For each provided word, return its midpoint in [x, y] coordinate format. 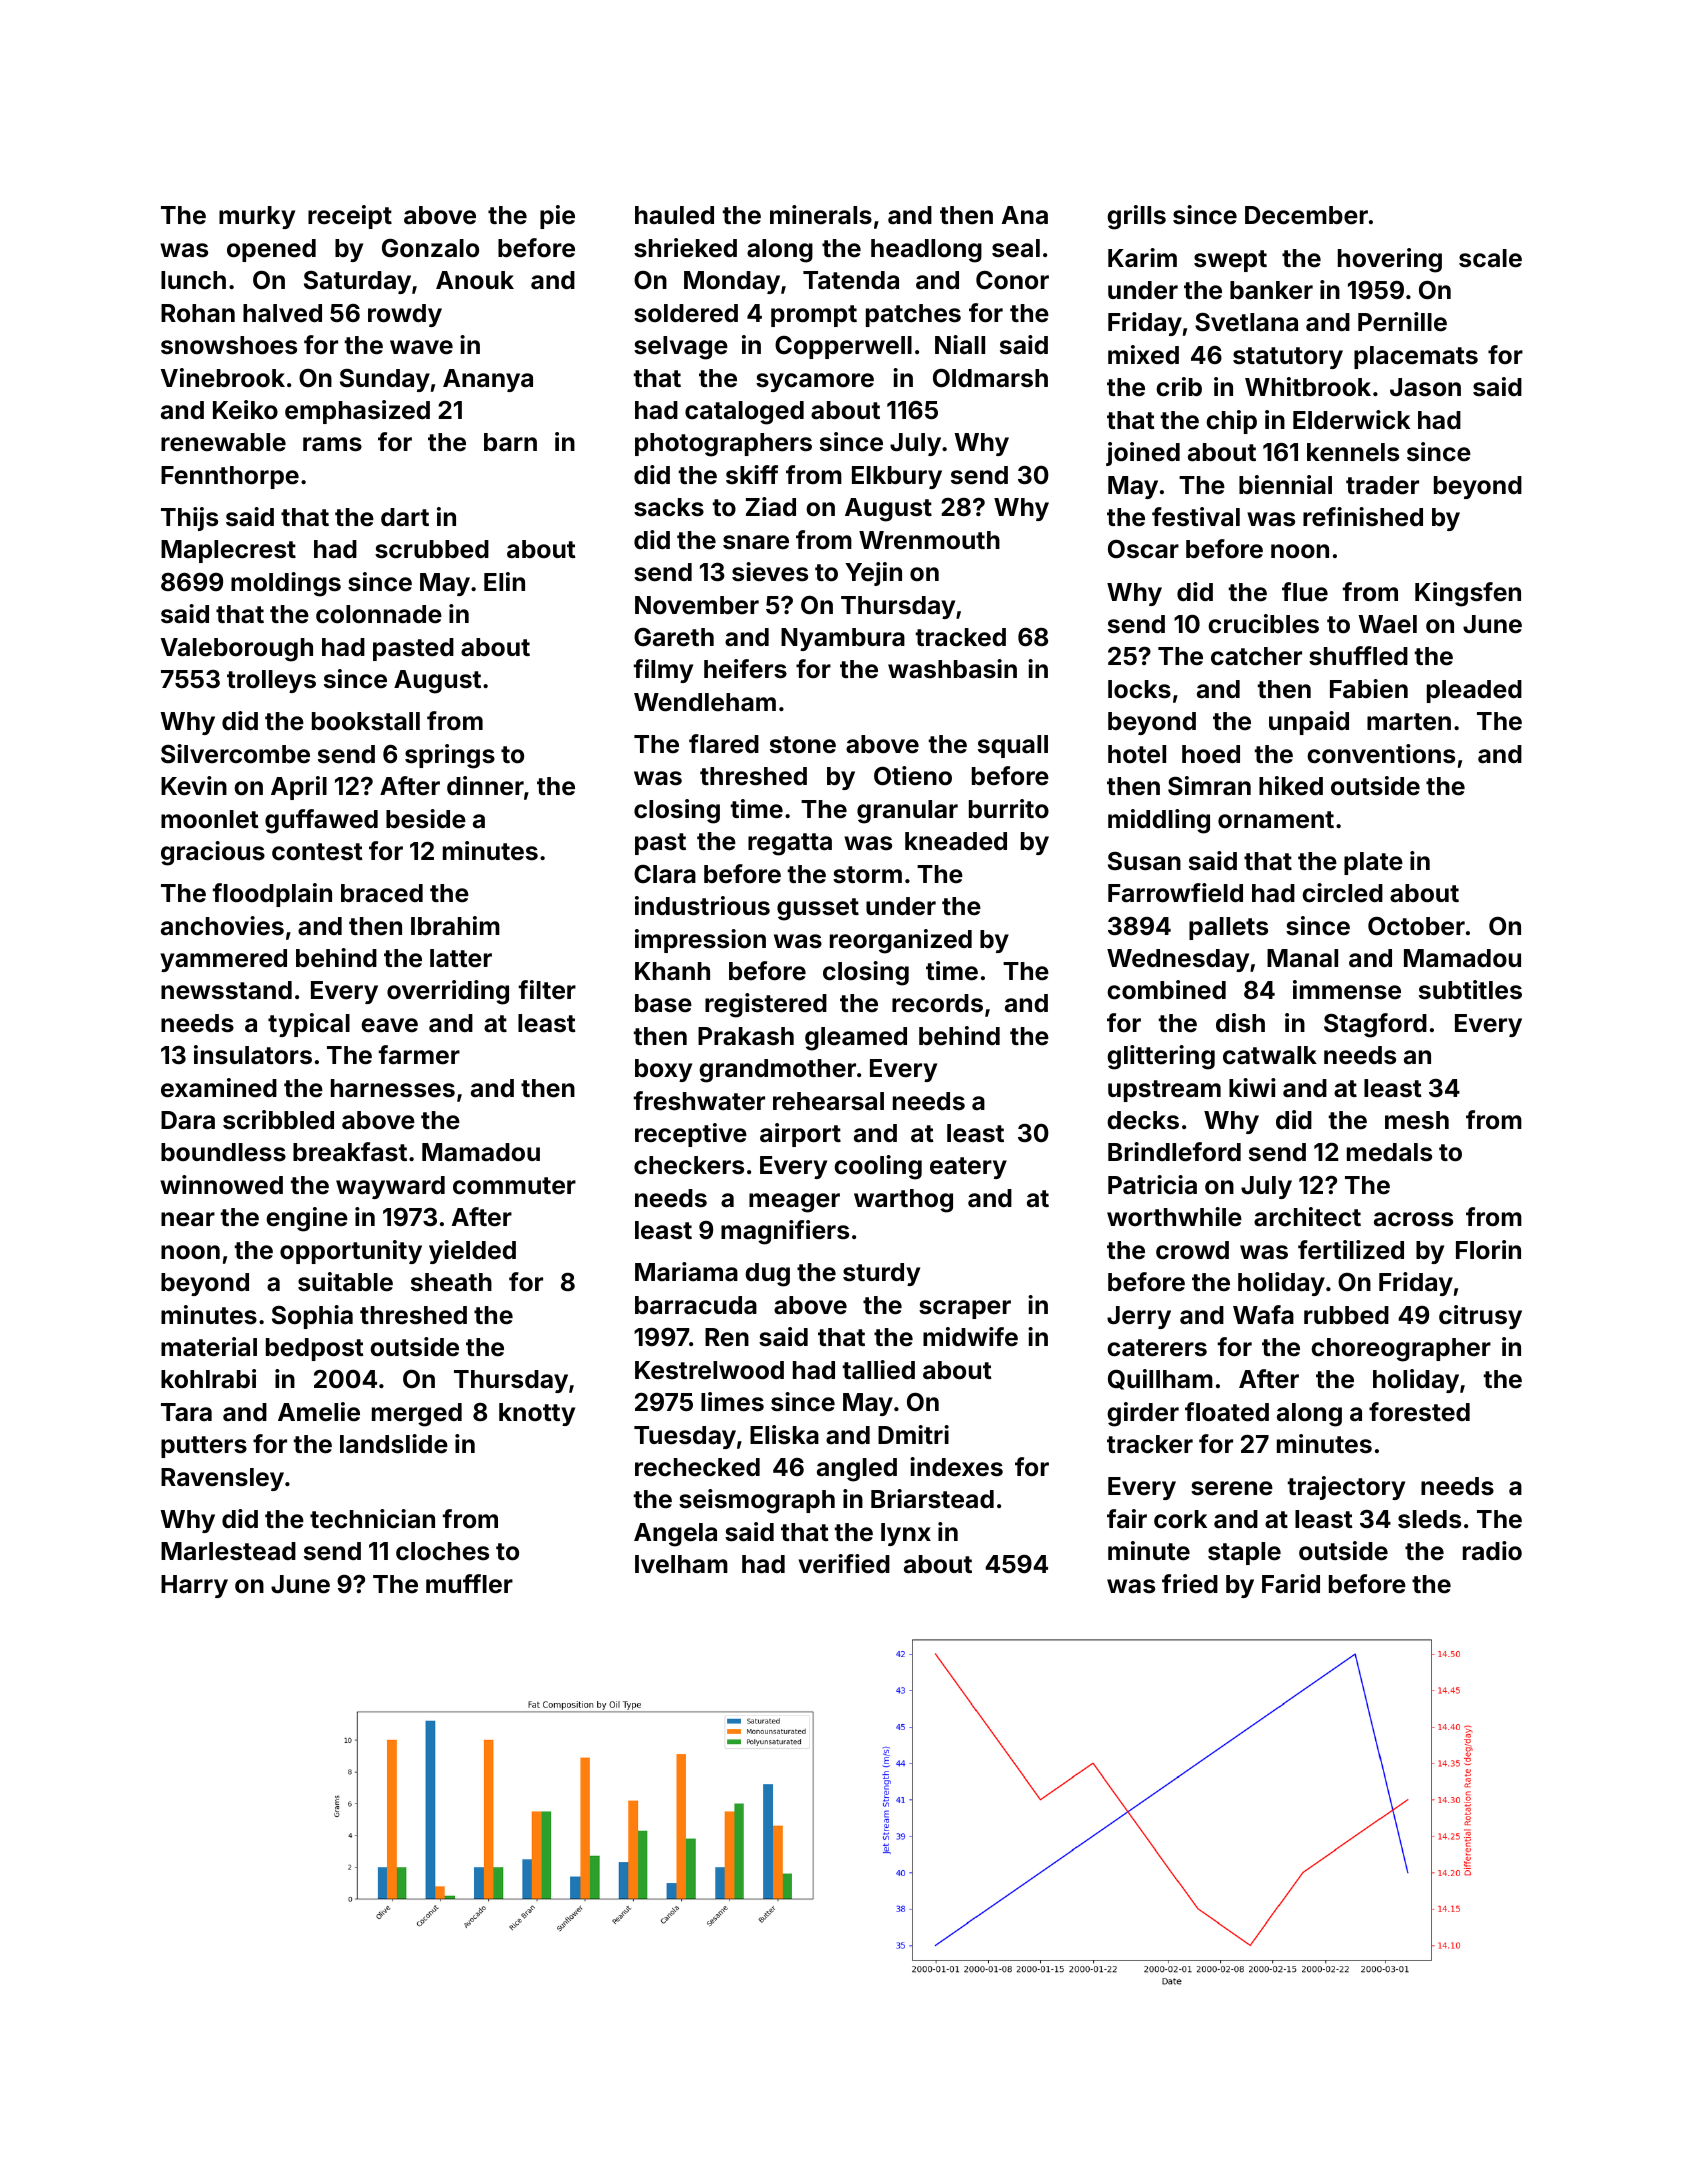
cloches [442, 1551]
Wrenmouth [929, 540]
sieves [770, 572]
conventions [1381, 754]
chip [1231, 422]
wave [421, 347]
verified [844, 1564]
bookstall [366, 721]
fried [1190, 1584]
